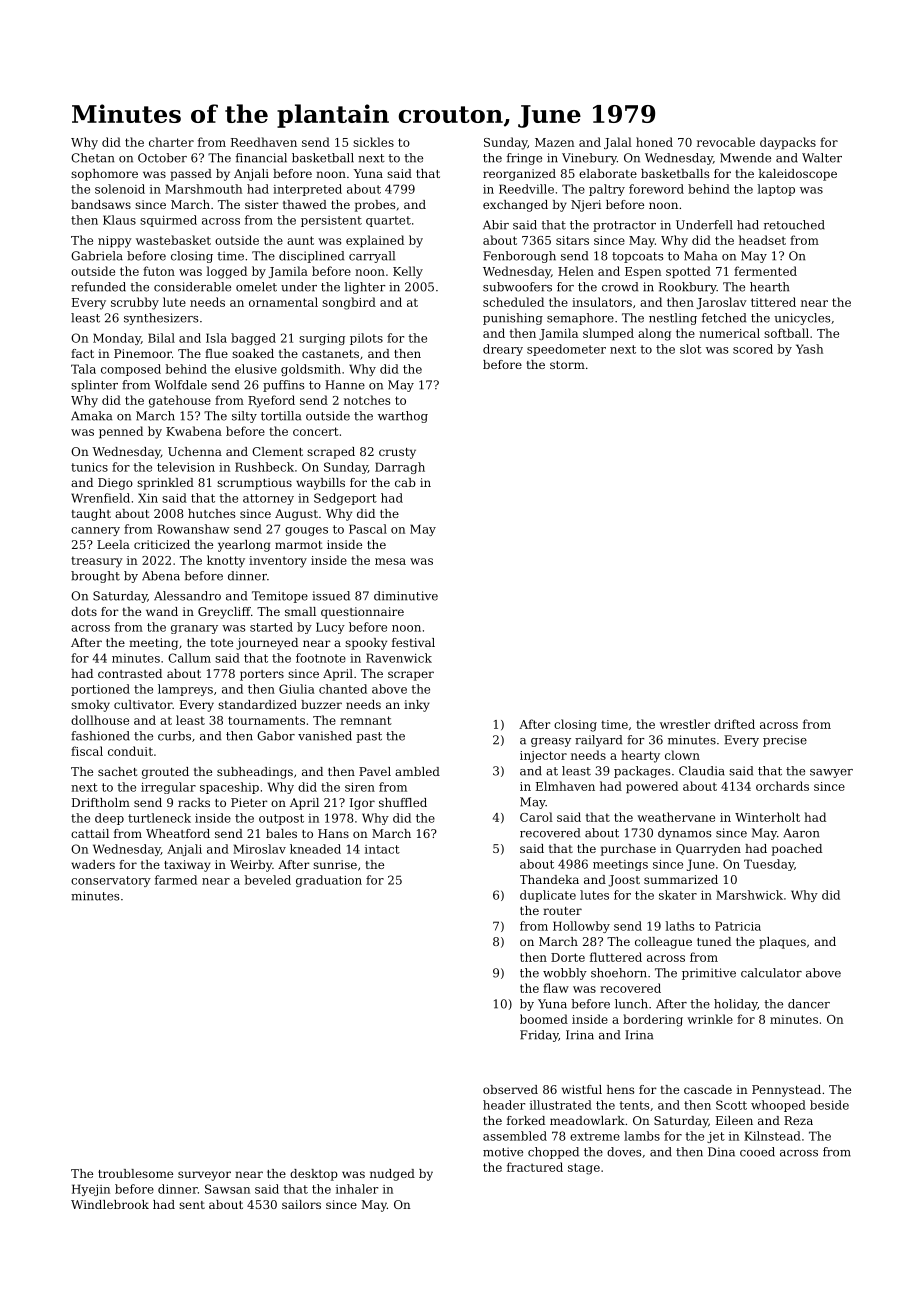  I want to click on Windlebrook, so click(110, 1204).
